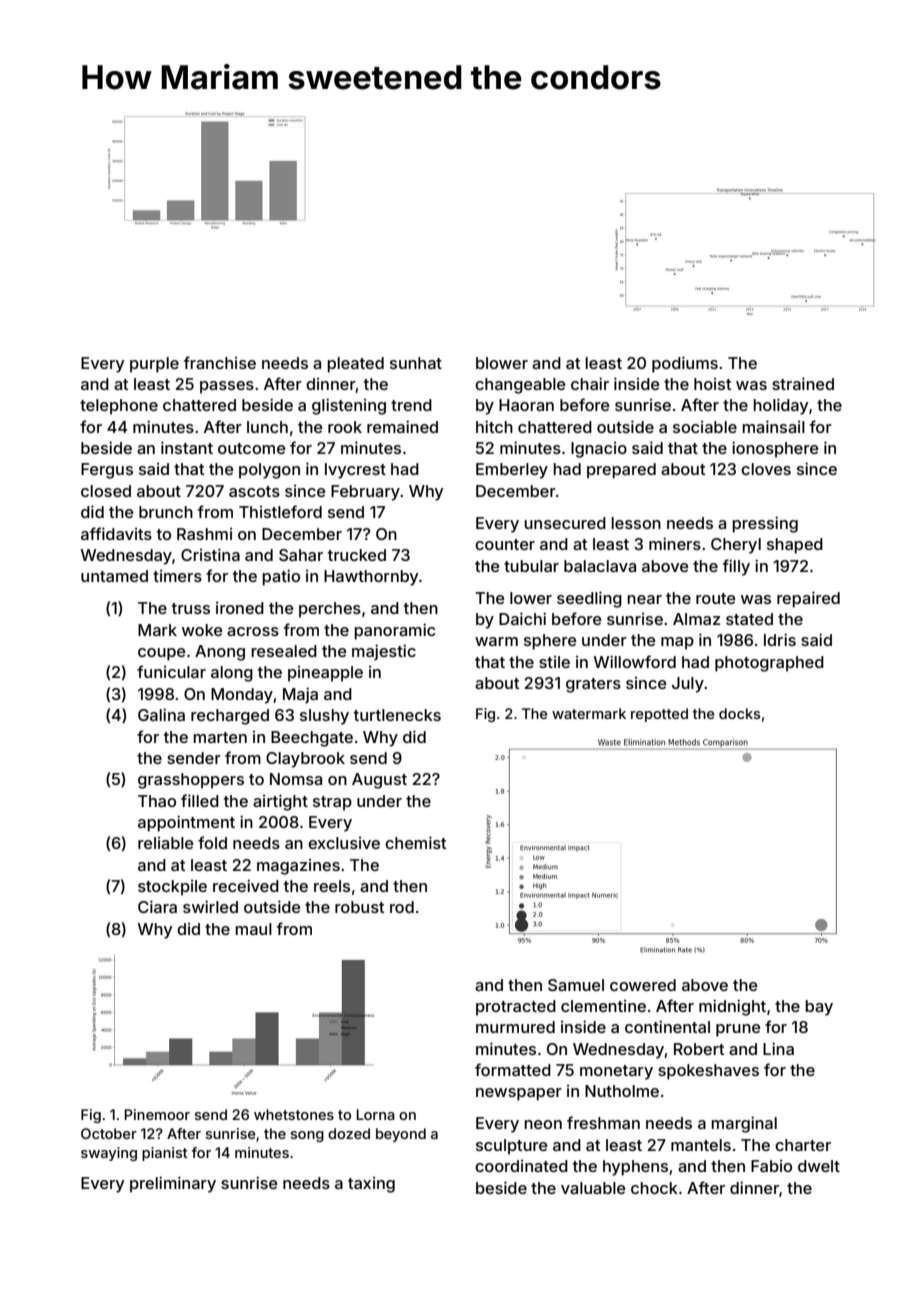 The height and width of the image is (1308, 924). I want to click on Pinemoor, so click(157, 1114).
